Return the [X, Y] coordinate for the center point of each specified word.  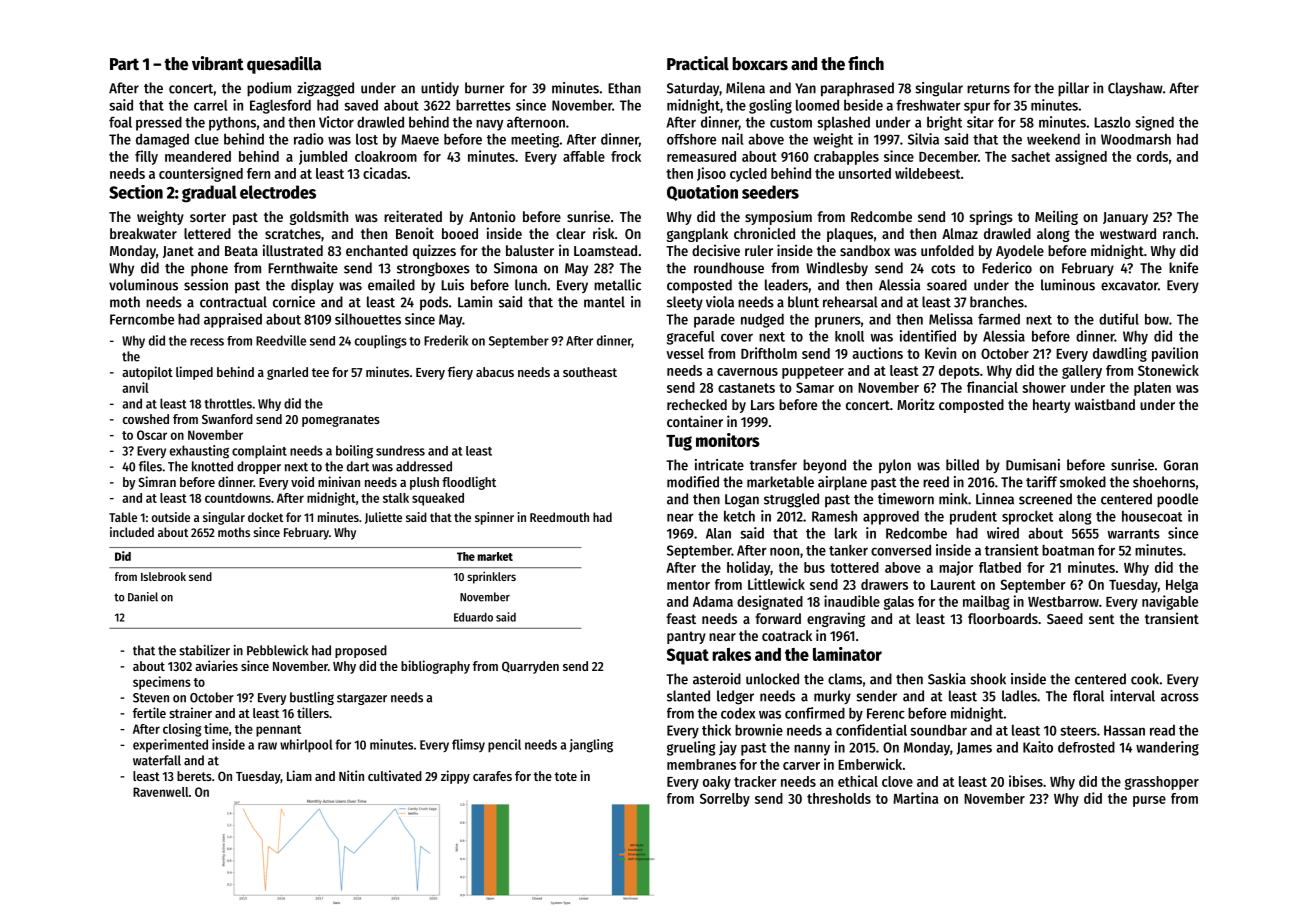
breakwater [143, 233]
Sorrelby [725, 800]
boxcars [760, 64]
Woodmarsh [1136, 139]
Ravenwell [161, 792]
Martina [915, 798]
